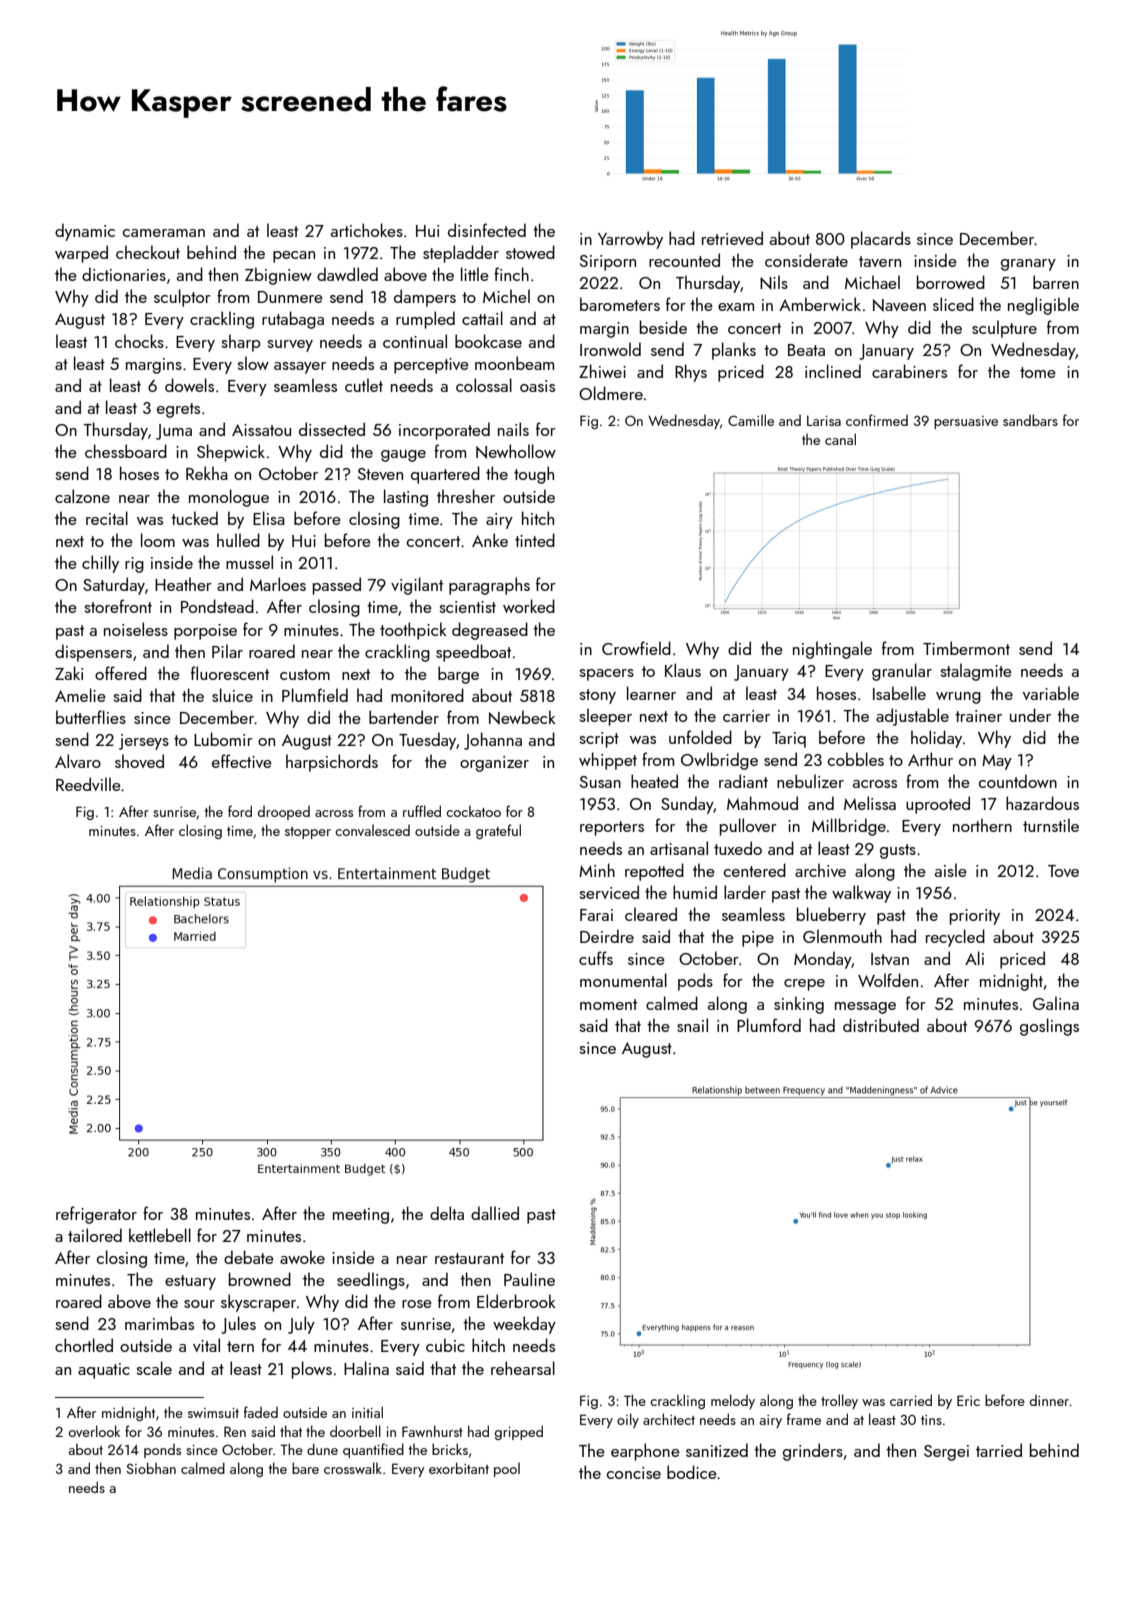 The image size is (1135, 1606). Describe the element at coordinates (107, 518) in the document. I see `recital` at that location.
